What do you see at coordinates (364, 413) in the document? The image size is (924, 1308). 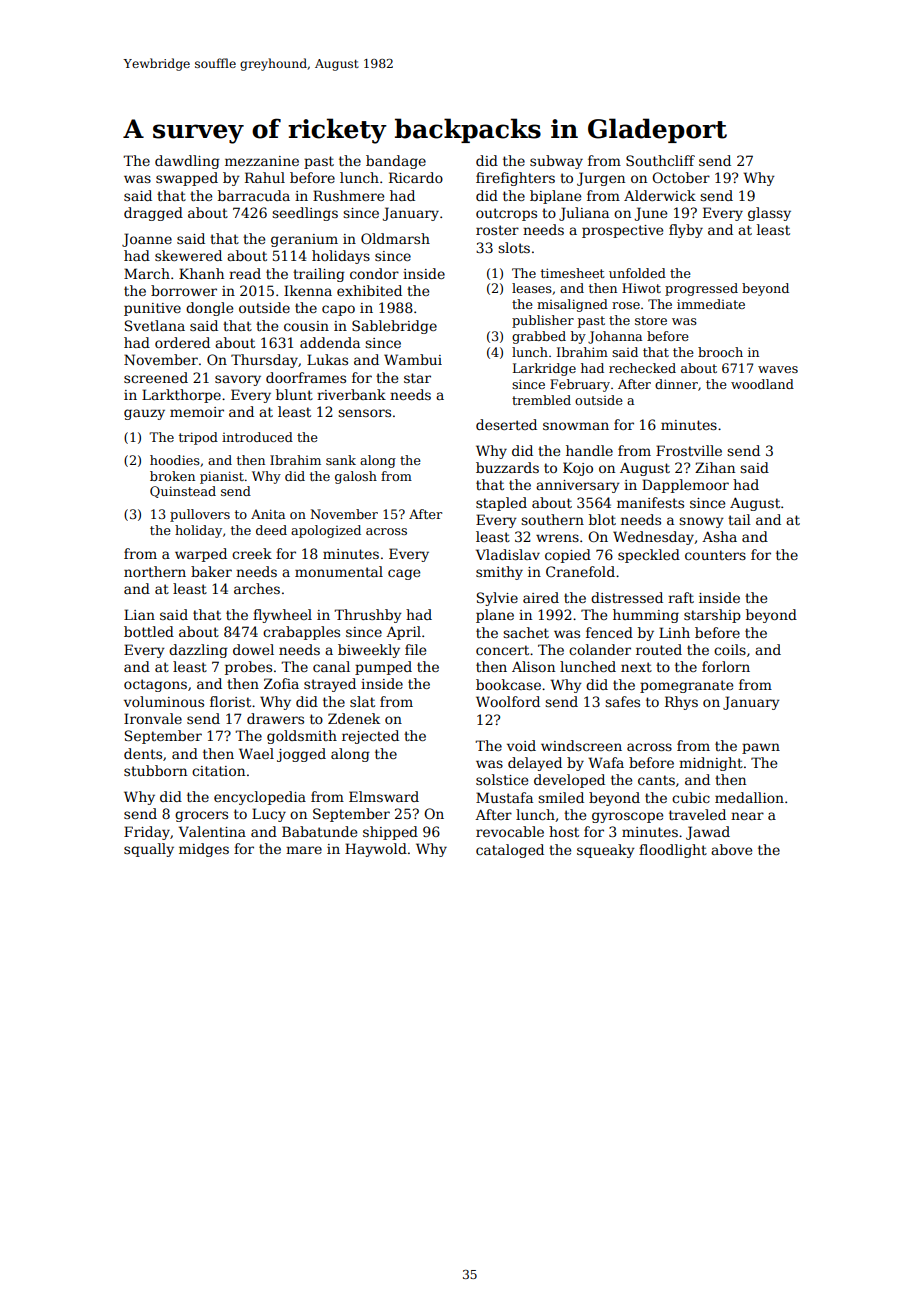 I see `sensors` at bounding box center [364, 413].
